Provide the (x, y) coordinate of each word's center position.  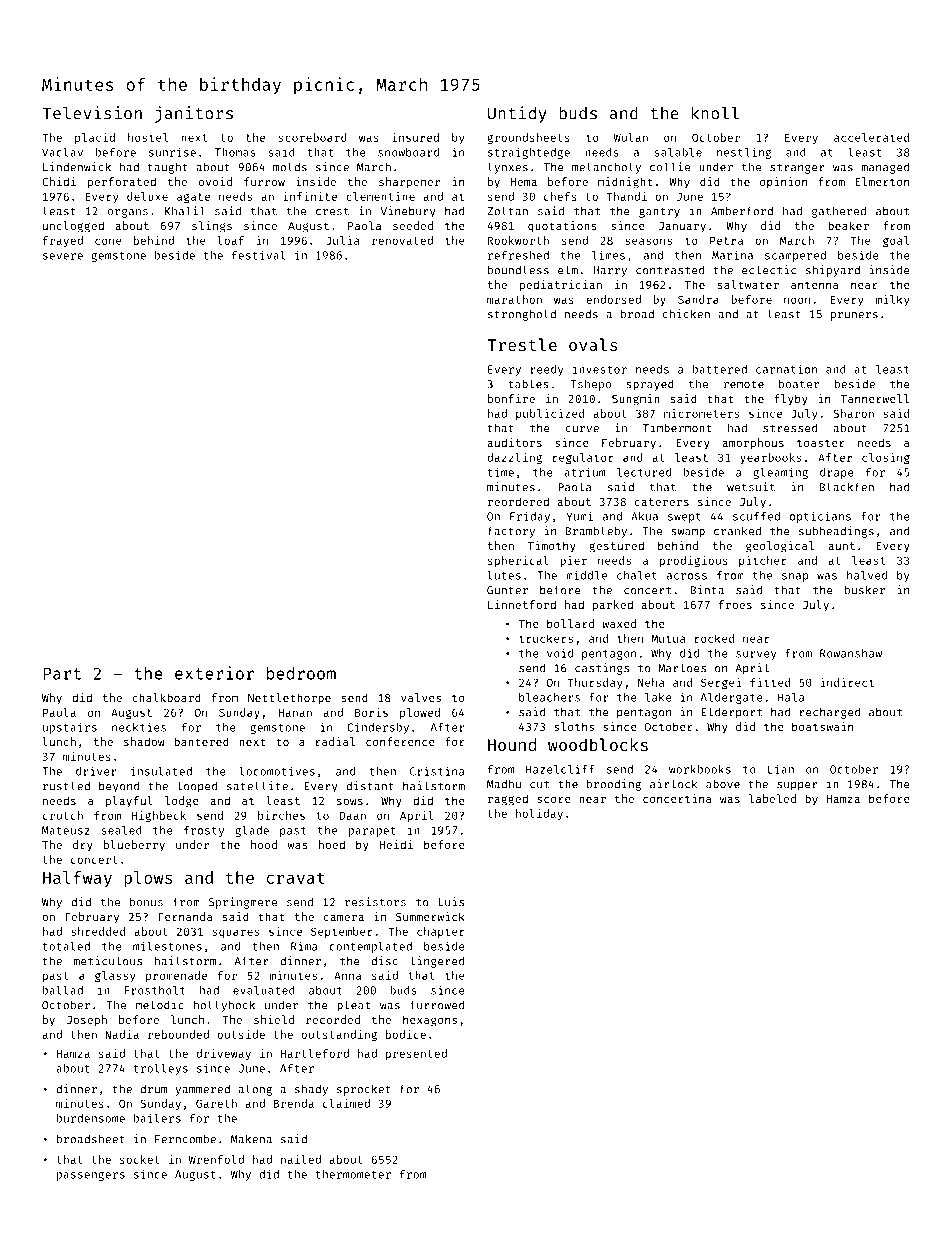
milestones (167, 946)
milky (892, 300)
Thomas (235, 152)
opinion (783, 183)
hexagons (430, 1021)
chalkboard (166, 697)
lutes (504, 575)
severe (63, 256)
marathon (514, 299)
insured (415, 137)
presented (416, 1054)
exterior (214, 673)
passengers (91, 1176)
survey (756, 655)
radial (335, 741)
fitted (770, 682)
